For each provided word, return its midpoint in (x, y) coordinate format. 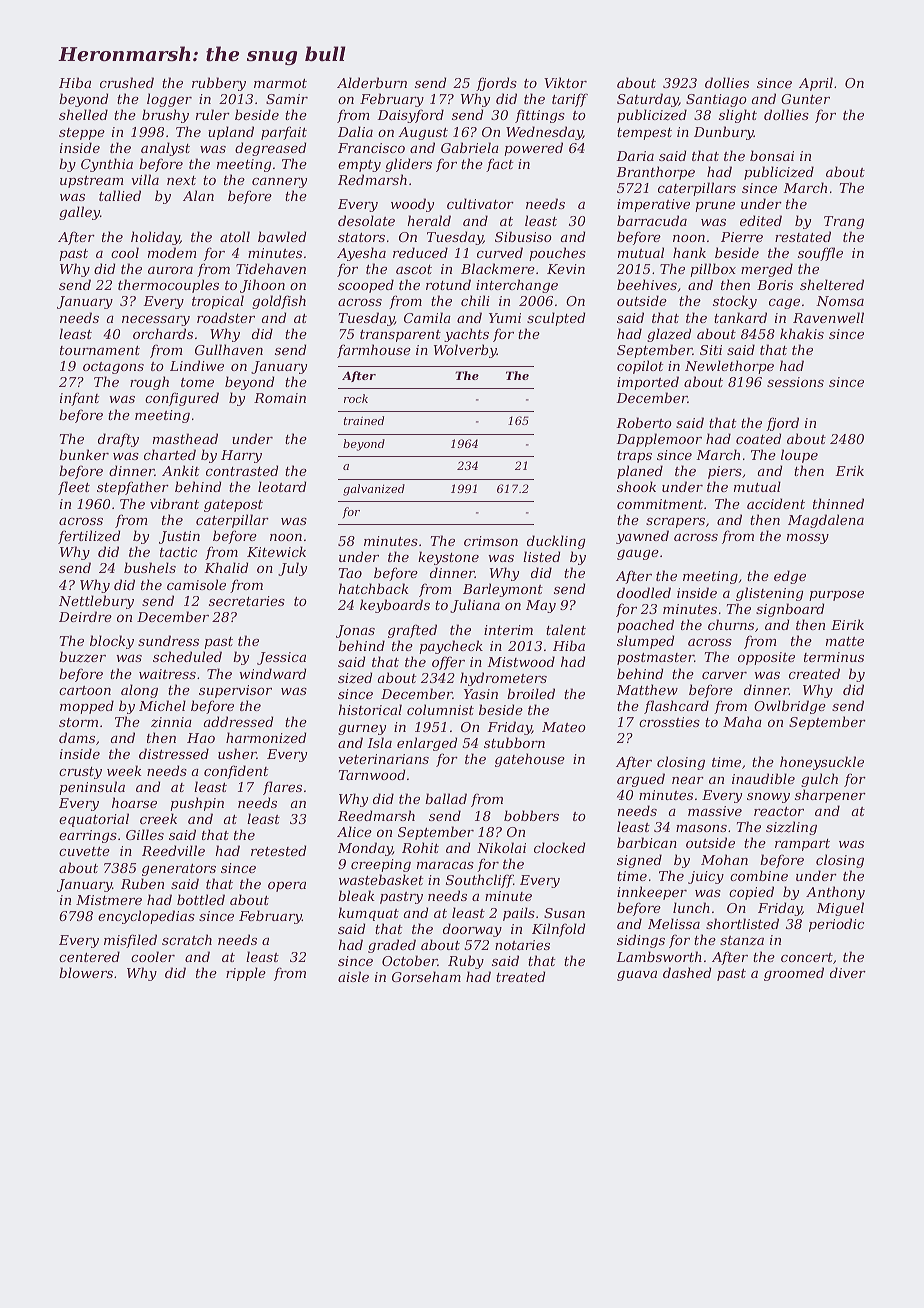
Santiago (716, 100)
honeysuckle (822, 763)
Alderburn (372, 82)
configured (182, 399)
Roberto (644, 422)
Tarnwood (372, 774)
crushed (127, 82)
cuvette (84, 851)
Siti (711, 350)
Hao (201, 738)
